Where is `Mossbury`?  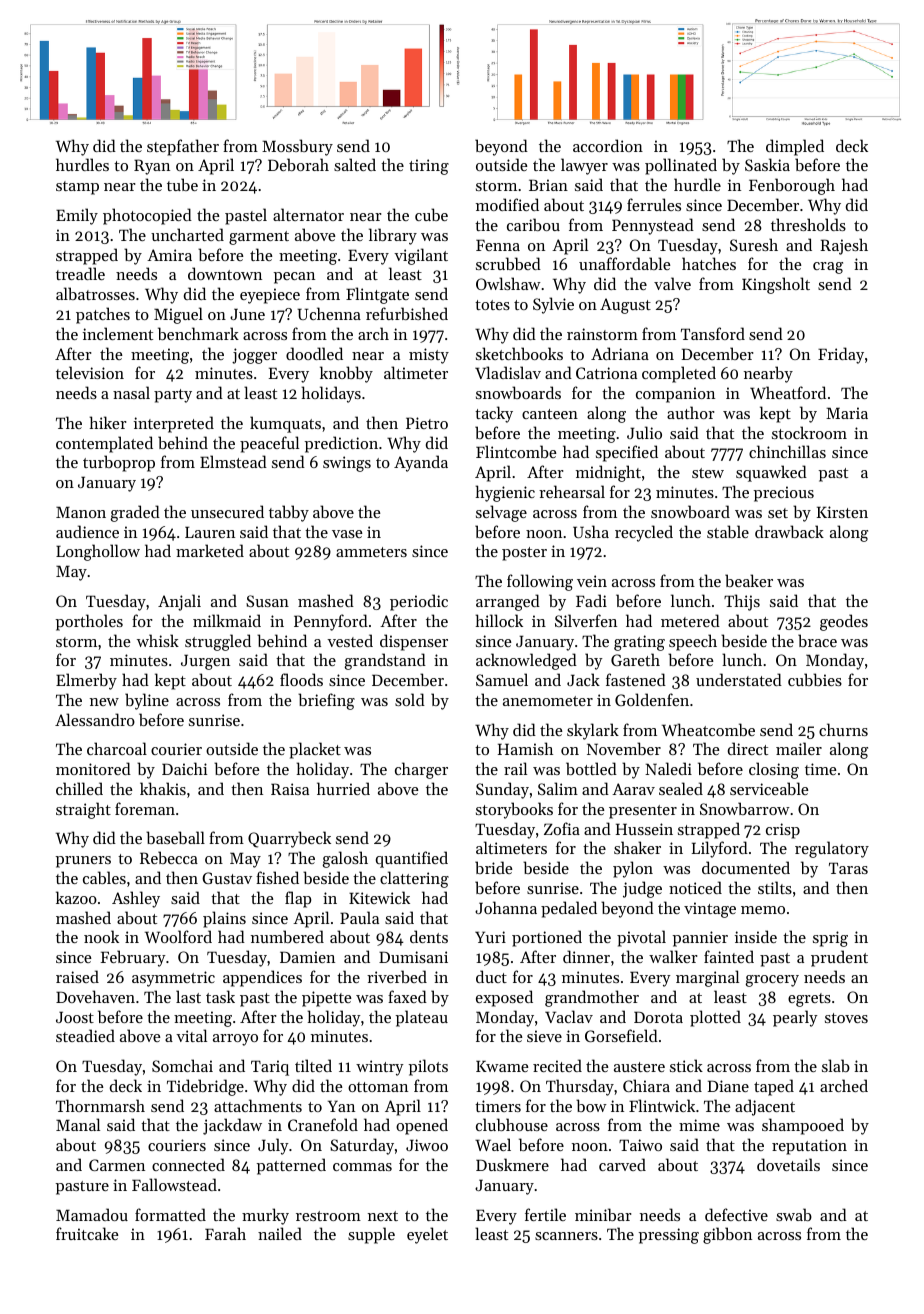
Mossbury is located at coordinates (297, 147).
